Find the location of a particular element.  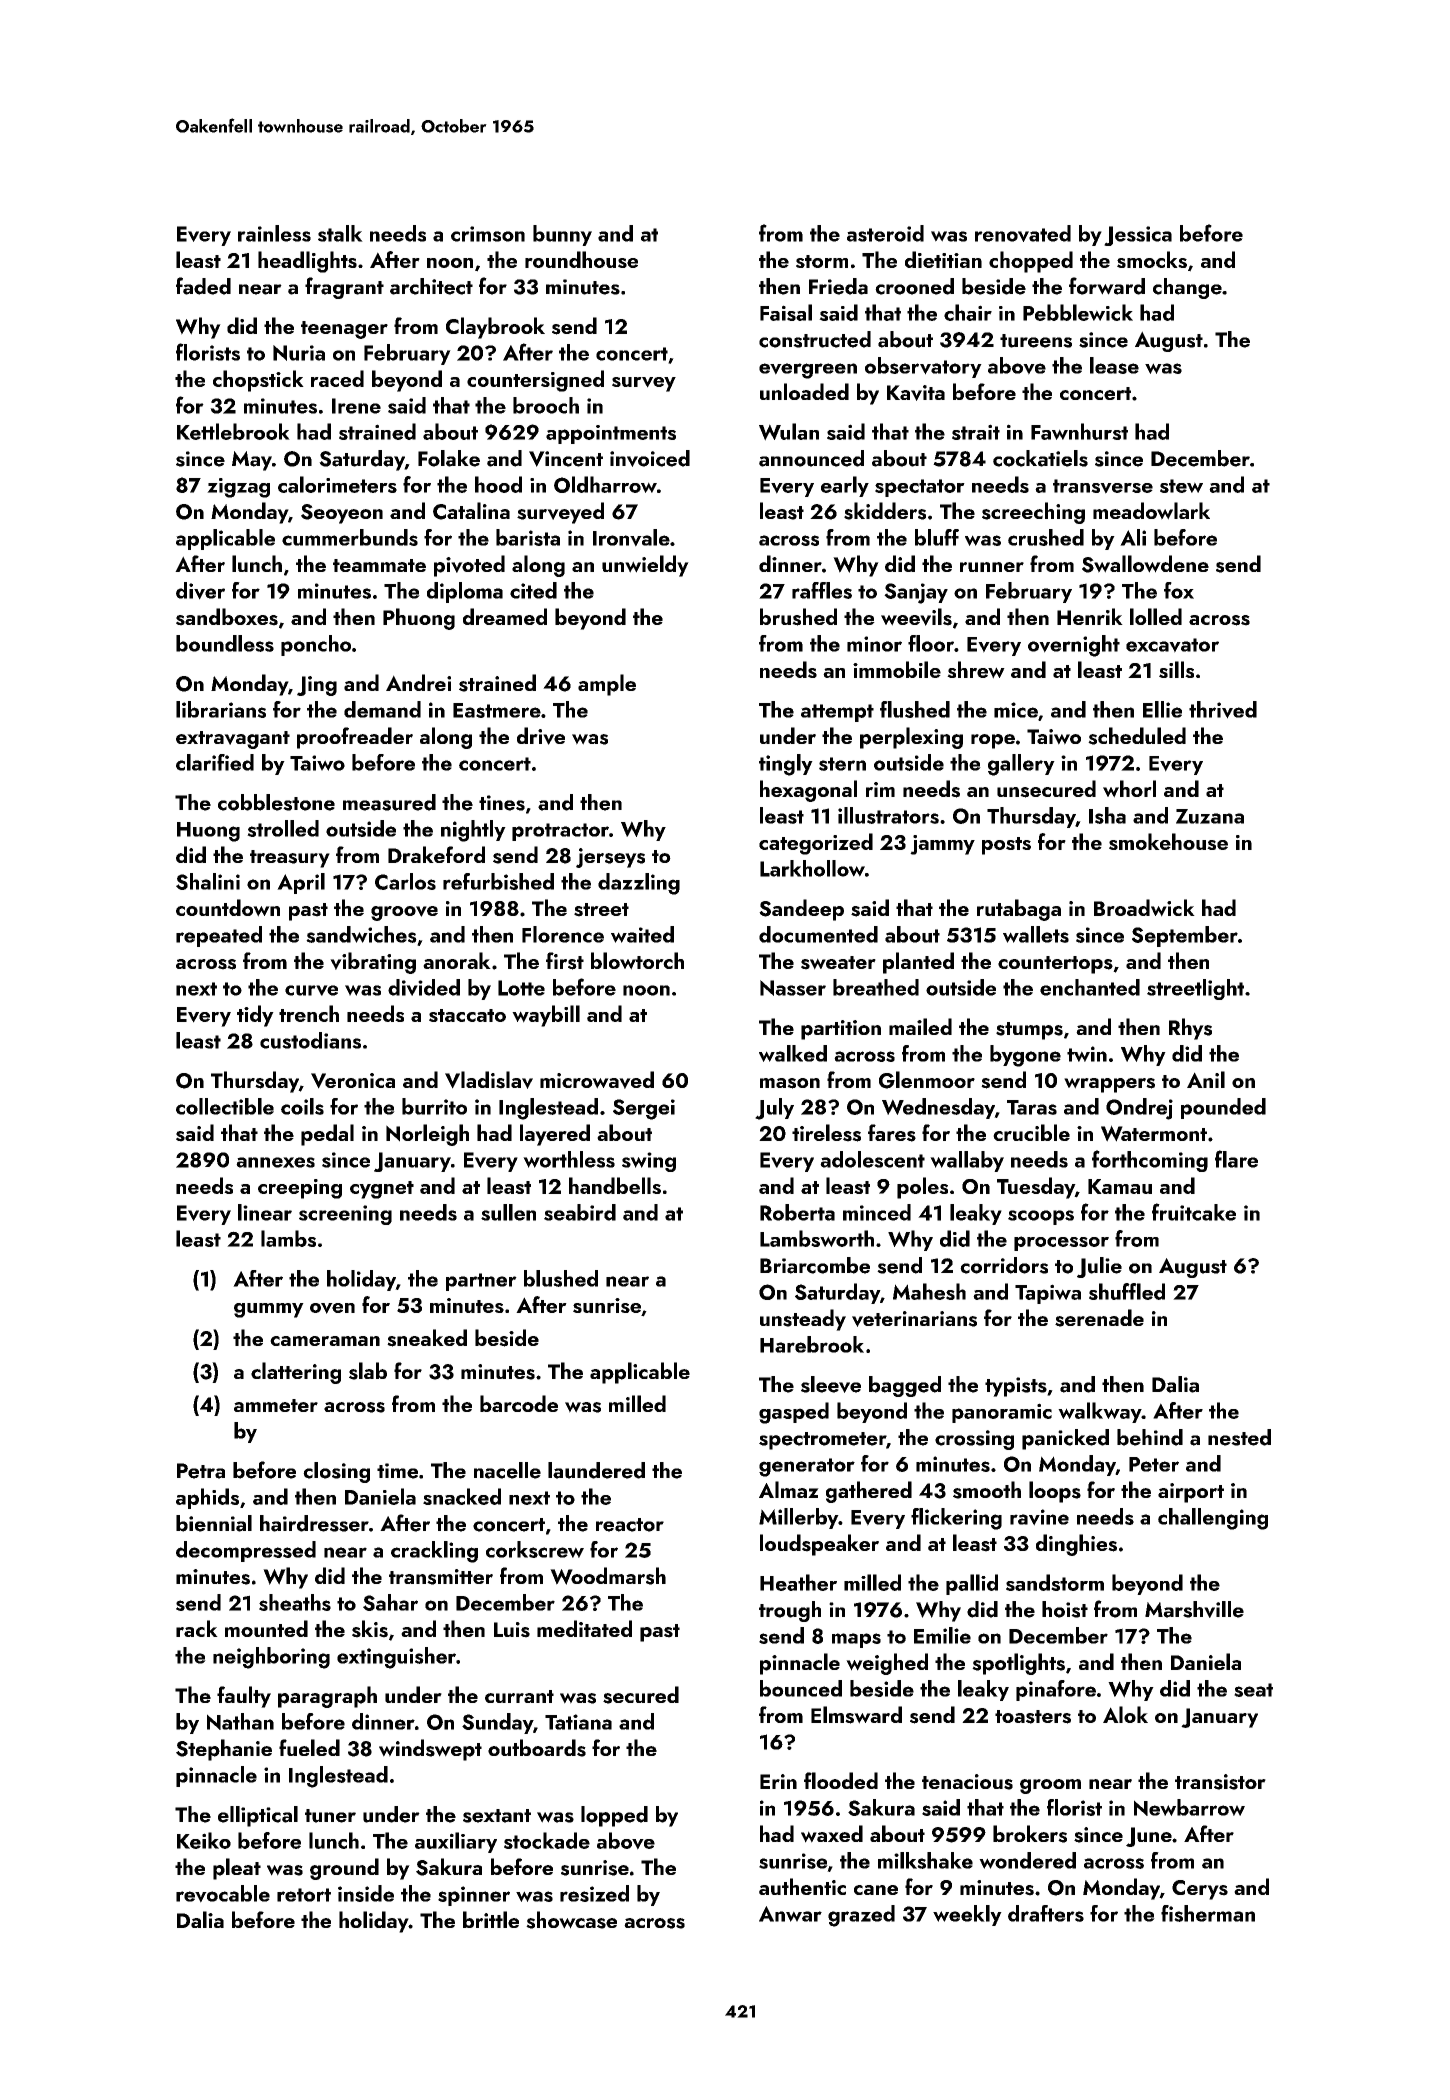

walked is located at coordinates (793, 1053).
